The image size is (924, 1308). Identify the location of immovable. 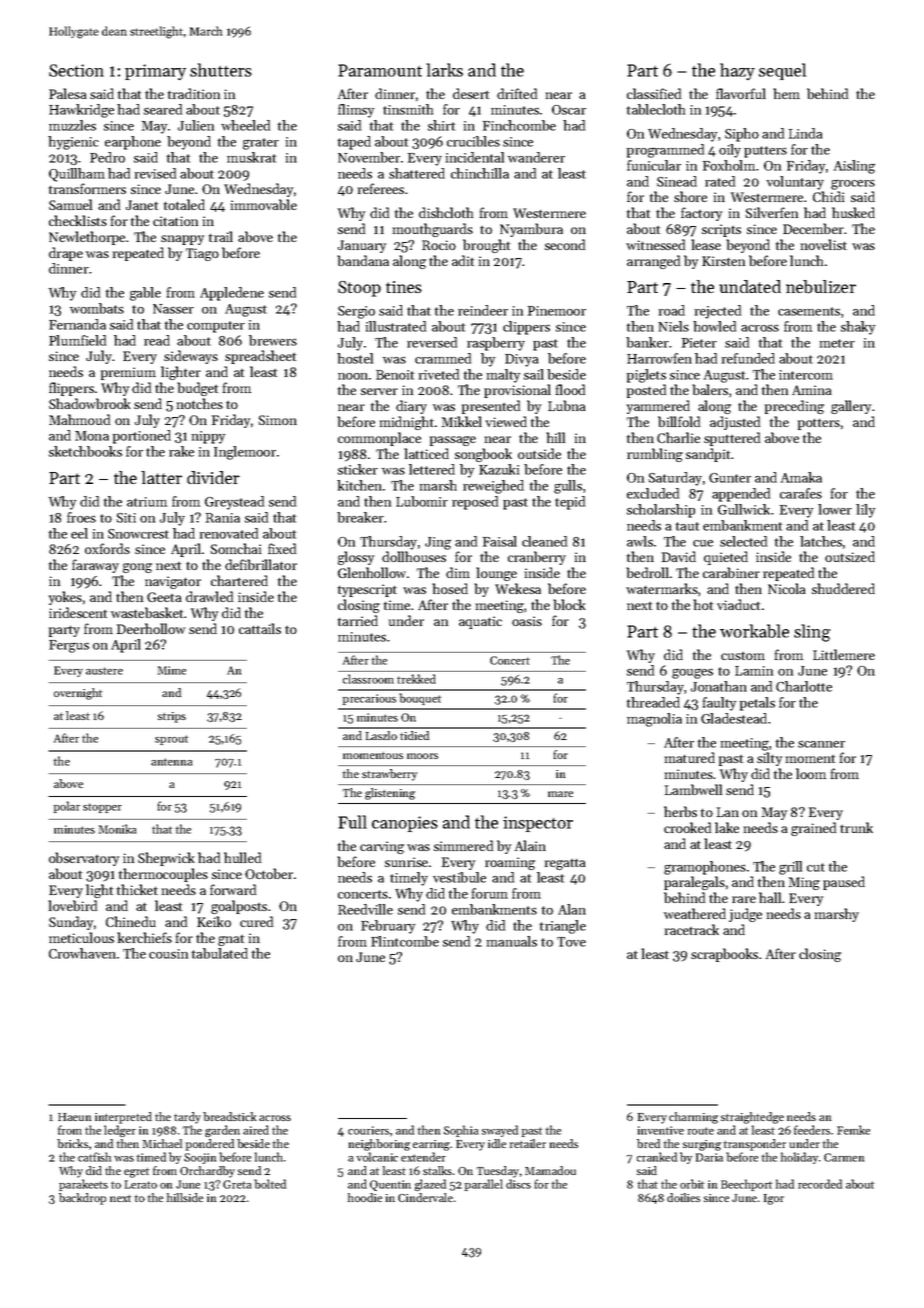
(264, 204).
